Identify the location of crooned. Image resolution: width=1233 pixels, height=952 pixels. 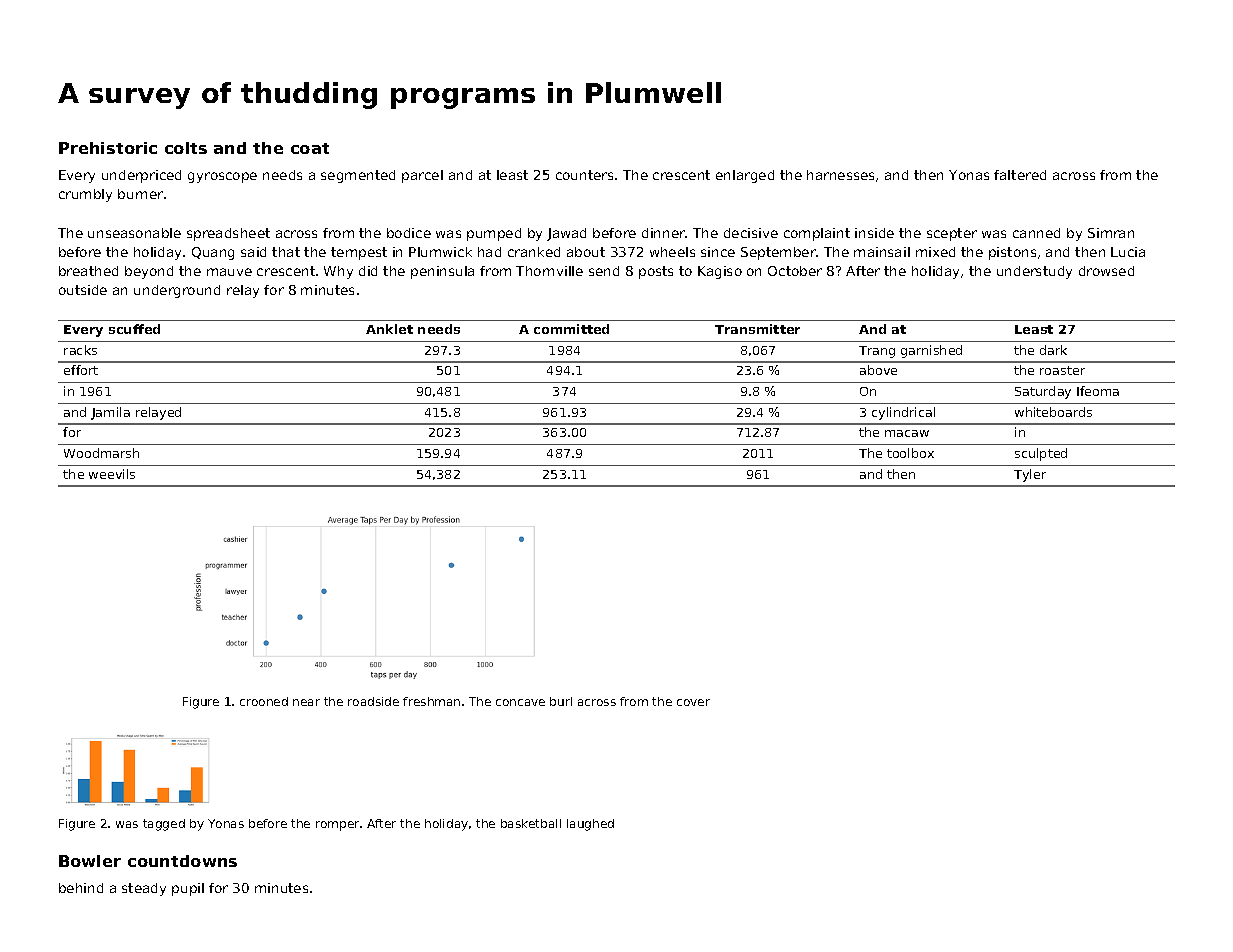
(264, 701).
